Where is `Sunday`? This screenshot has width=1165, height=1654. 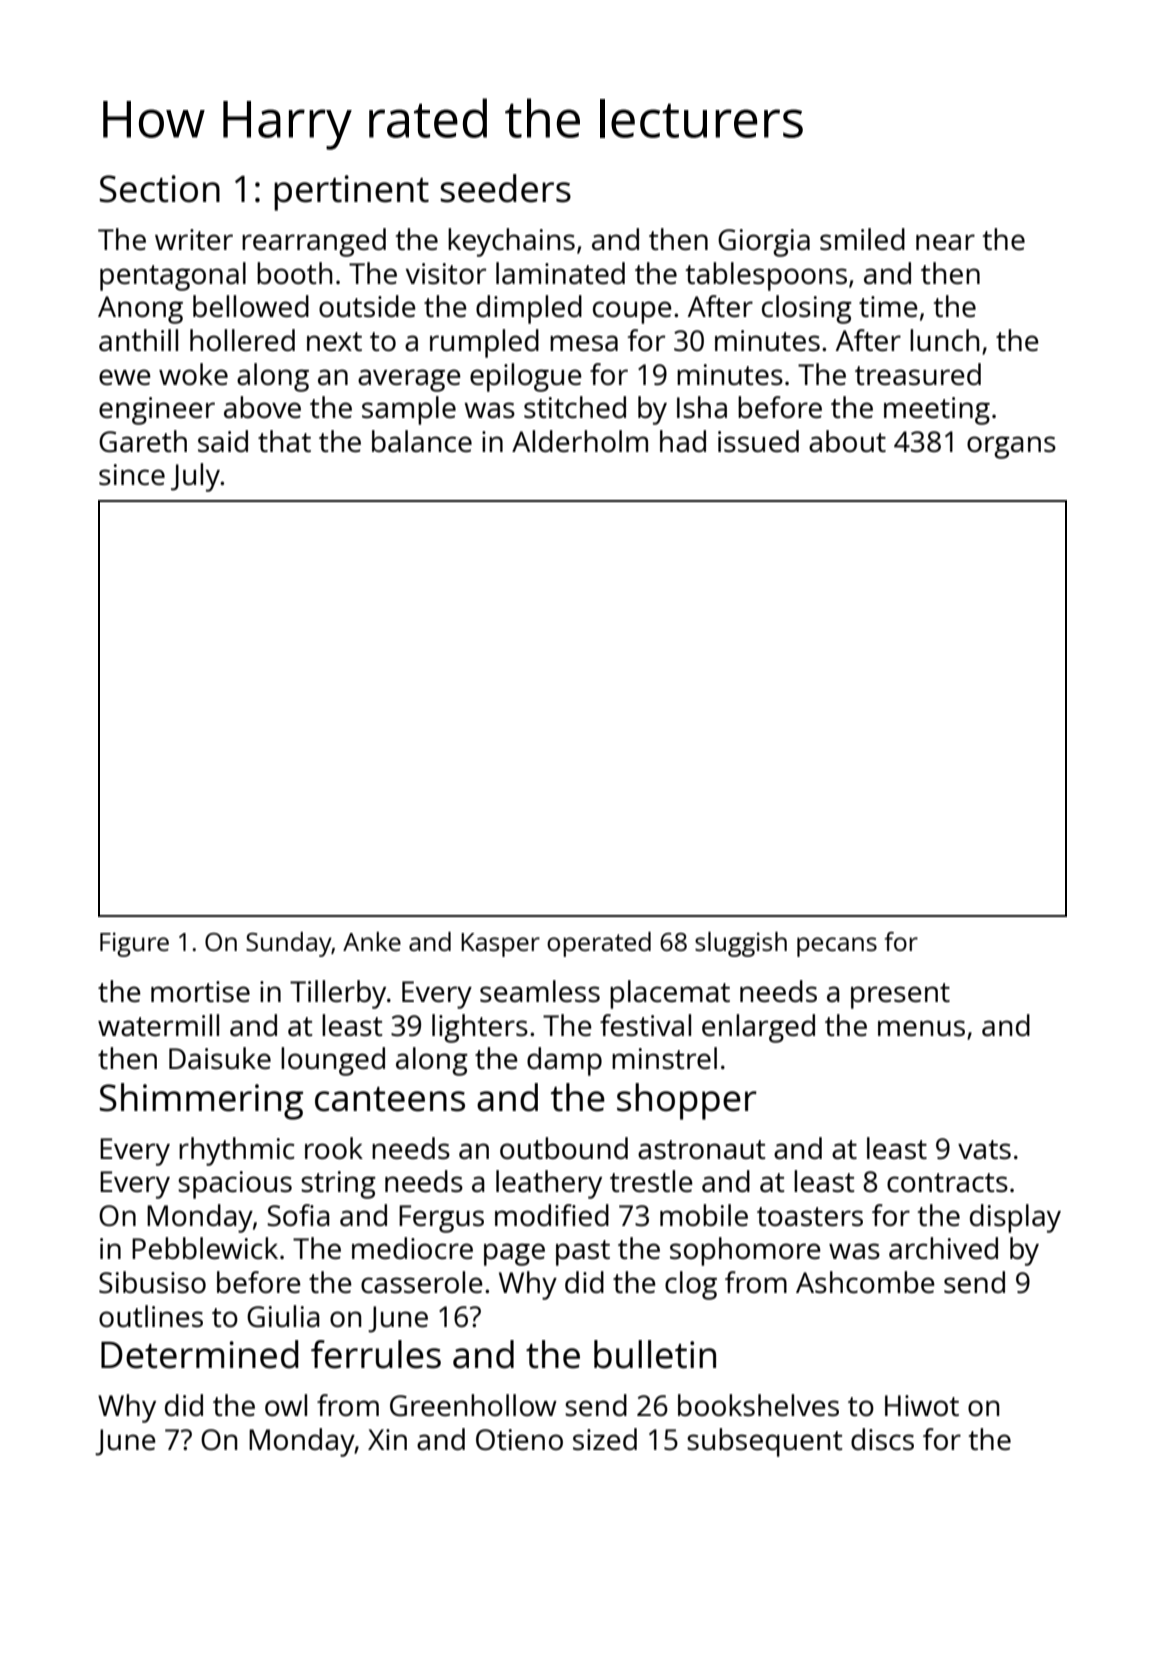 Sunday is located at coordinates (289, 944).
